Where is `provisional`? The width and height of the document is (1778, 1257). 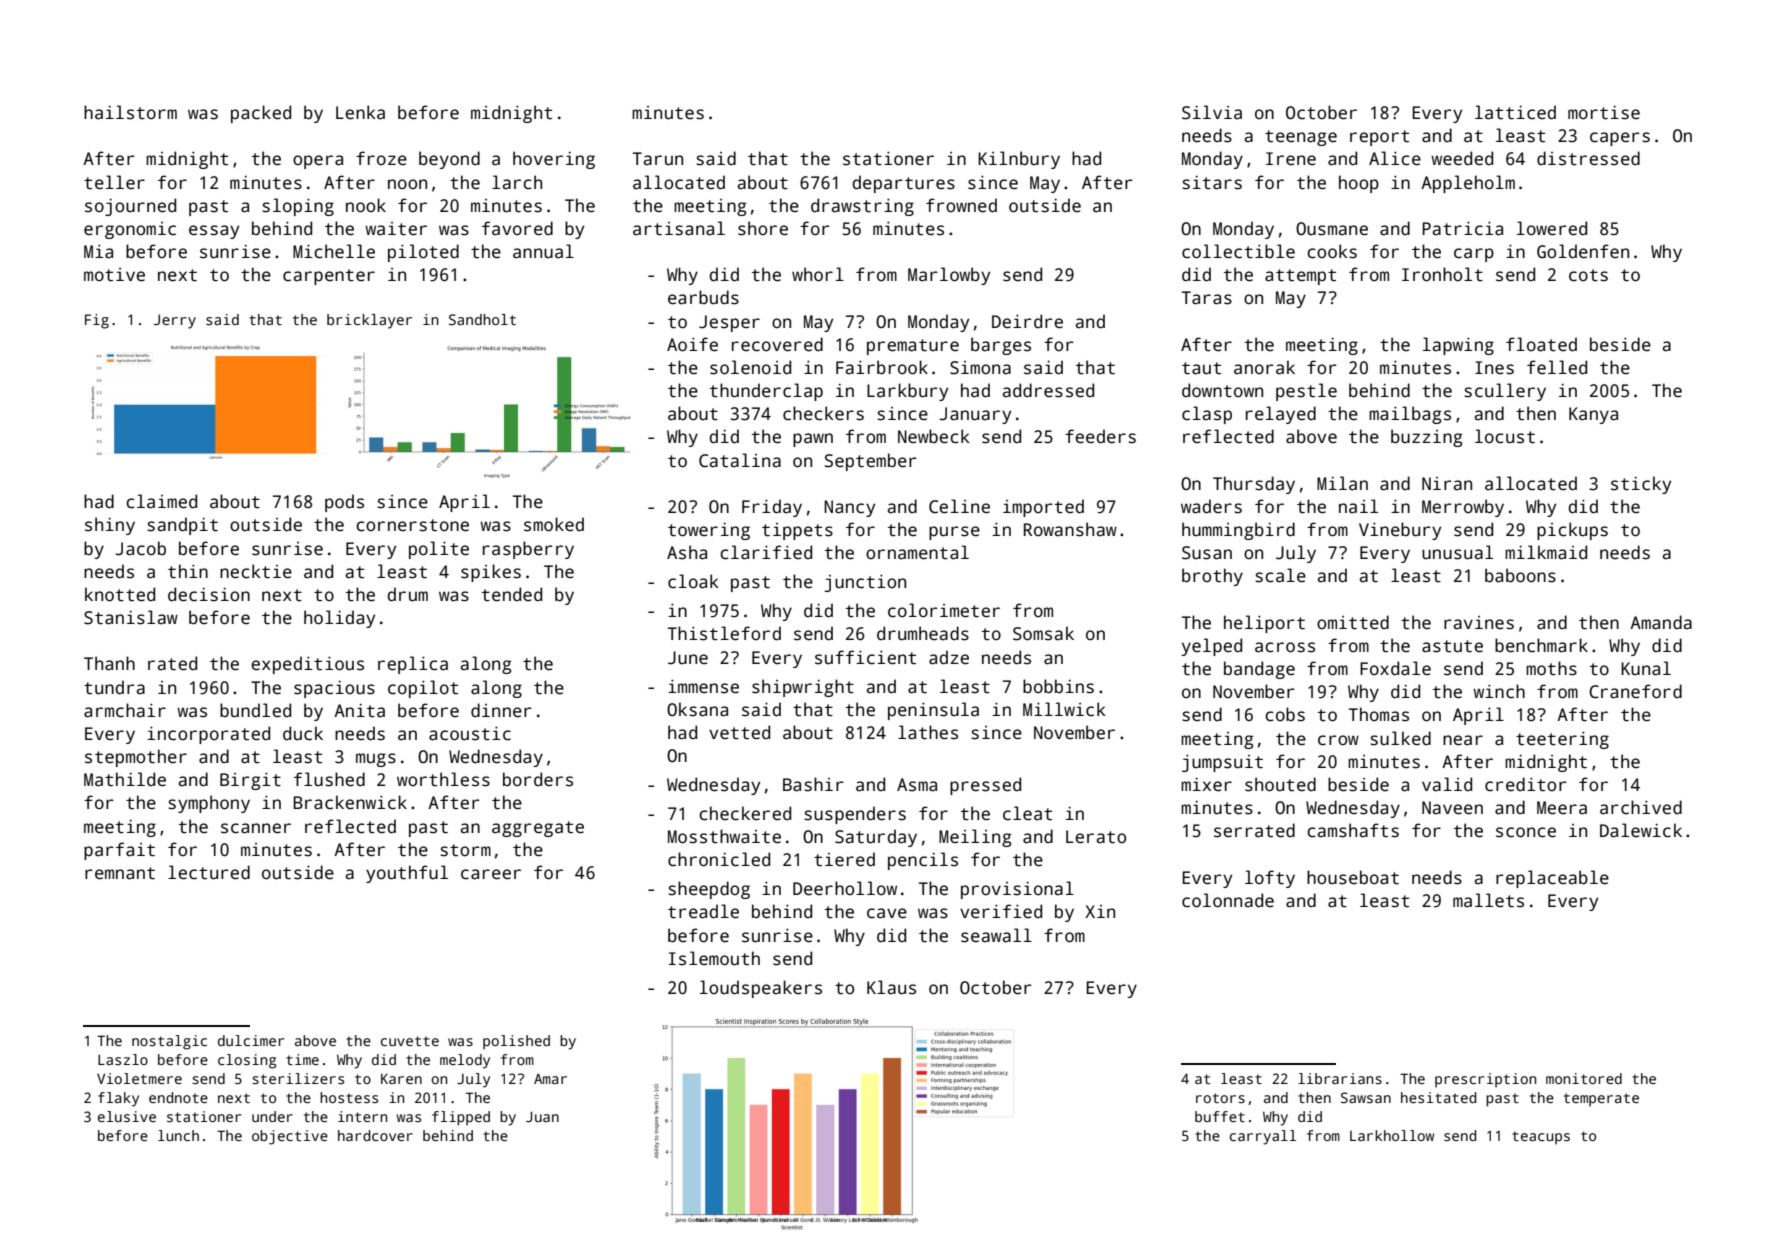 provisional is located at coordinates (1017, 890).
